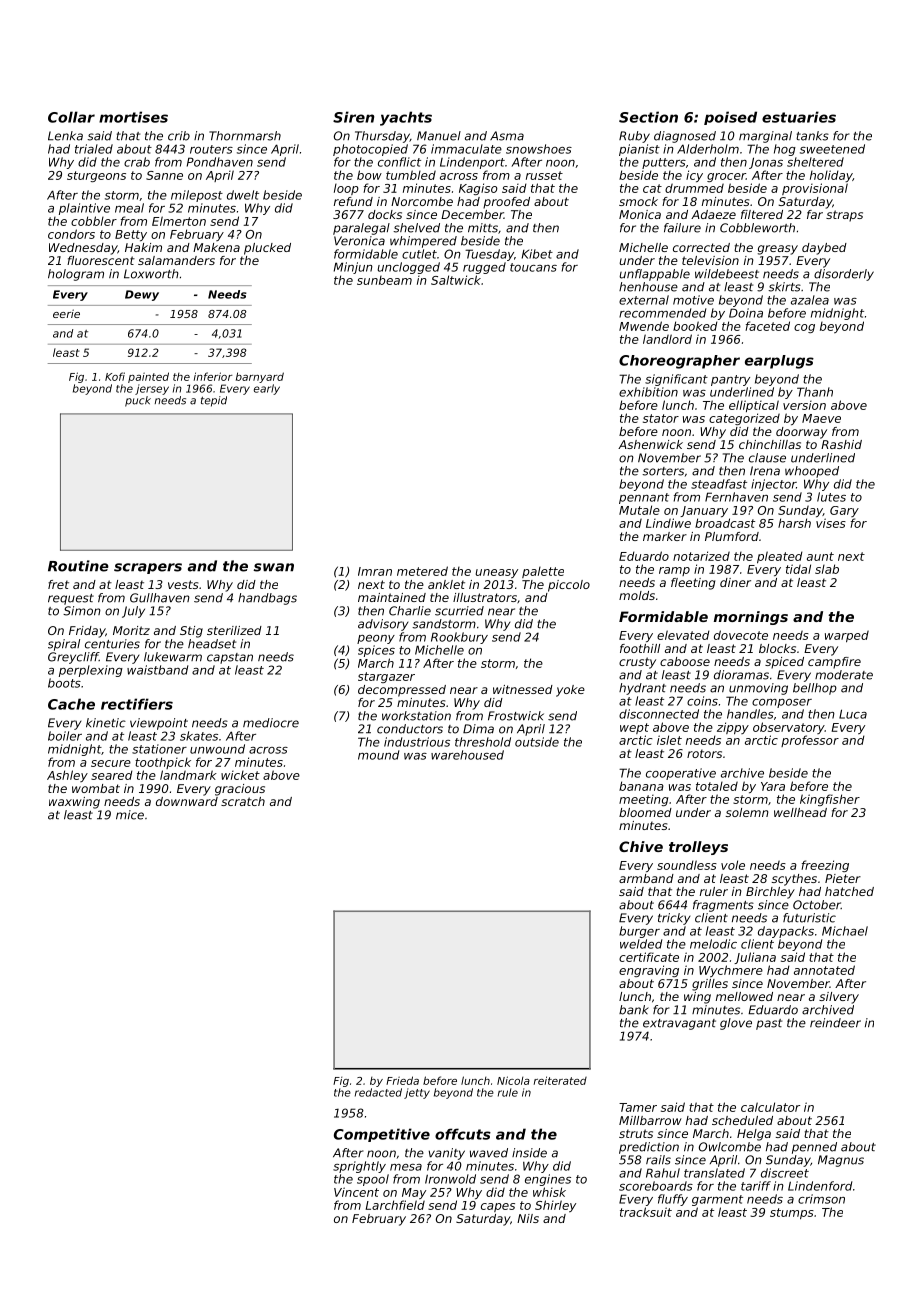 The width and height of the screenshot is (924, 1308). I want to click on Luca, so click(853, 714).
